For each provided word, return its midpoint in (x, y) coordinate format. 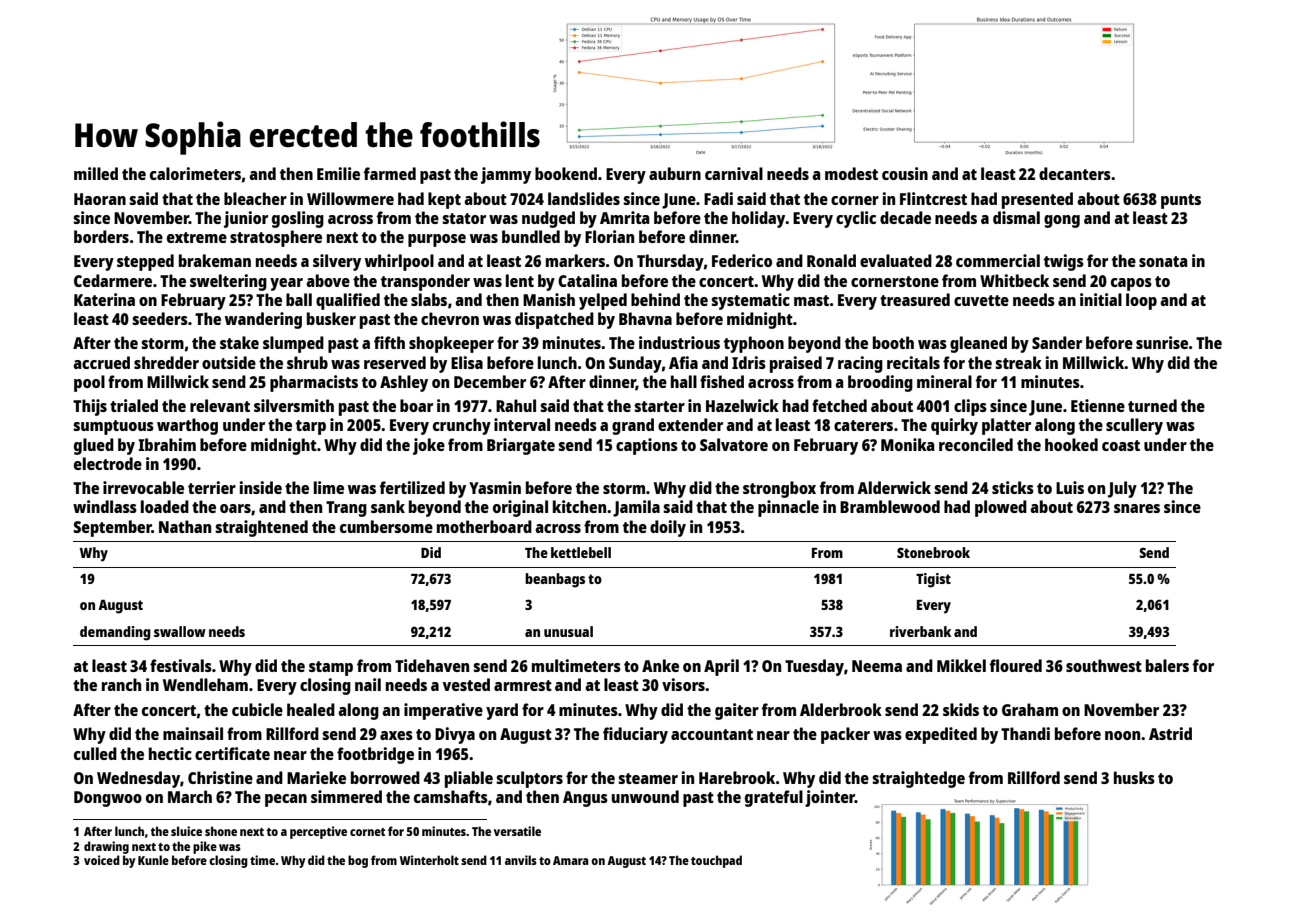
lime (329, 487)
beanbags (555, 580)
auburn (675, 173)
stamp (331, 668)
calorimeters (195, 173)
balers (1167, 665)
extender (690, 424)
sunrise (1162, 342)
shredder (166, 362)
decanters (1075, 173)
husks (1134, 777)
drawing (106, 847)
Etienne (1098, 405)
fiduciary (635, 735)
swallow (180, 631)
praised (796, 364)
